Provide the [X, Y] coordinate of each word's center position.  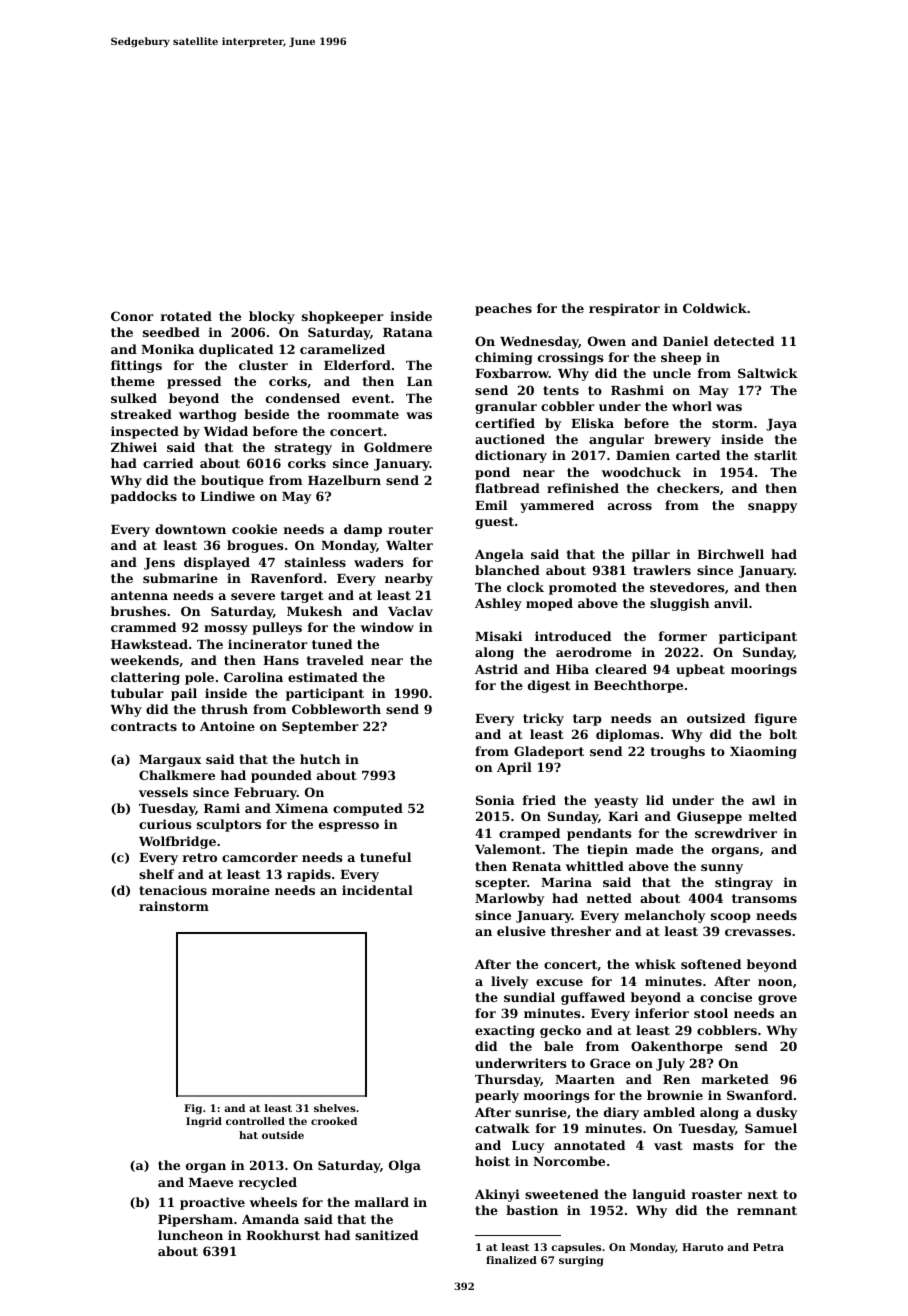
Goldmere [398, 447]
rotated [186, 316]
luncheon [190, 1235]
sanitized [386, 1235]
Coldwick [715, 308]
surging [581, 1261]
